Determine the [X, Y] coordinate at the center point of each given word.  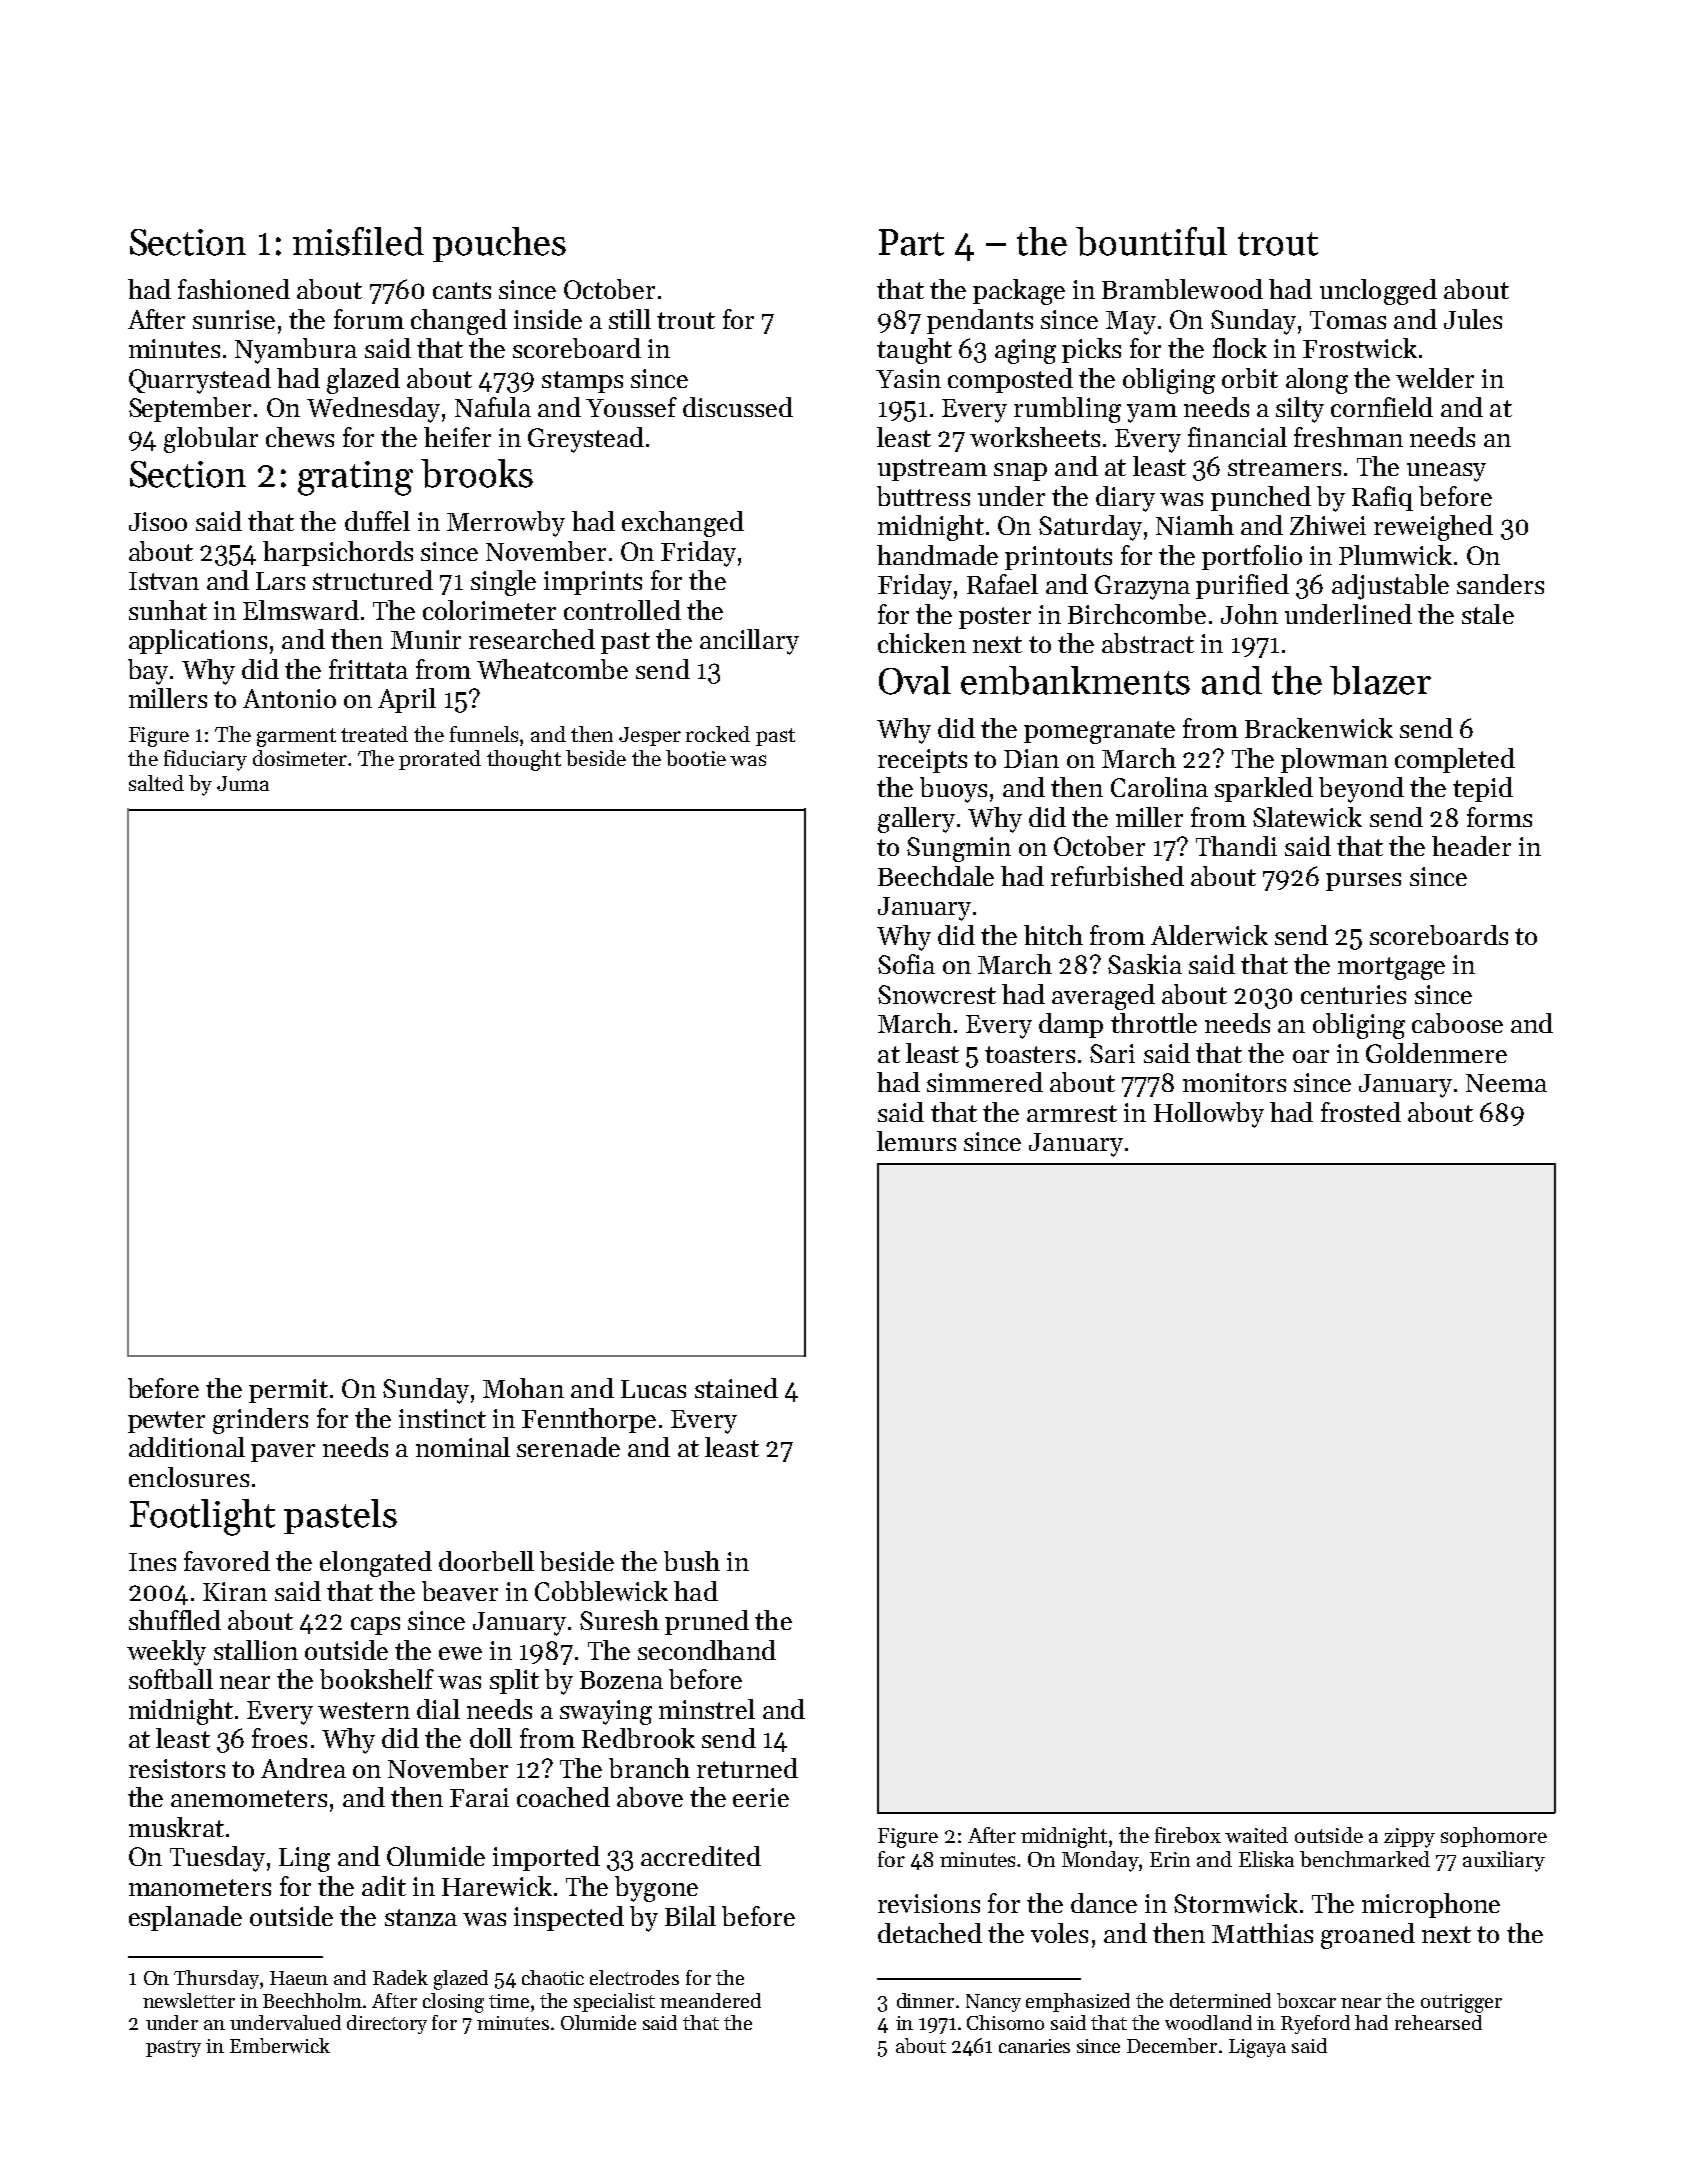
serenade [568, 1447]
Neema [1506, 1083]
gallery [916, 820]
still [630, 319]
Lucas [653, 1389]
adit [384, 1886]
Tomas [1348, 320]
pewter [166, 1422]
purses [1363, 882]
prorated [440, 760]
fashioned [234, 289]
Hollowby [1209, 1115]
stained [736, 1388]
